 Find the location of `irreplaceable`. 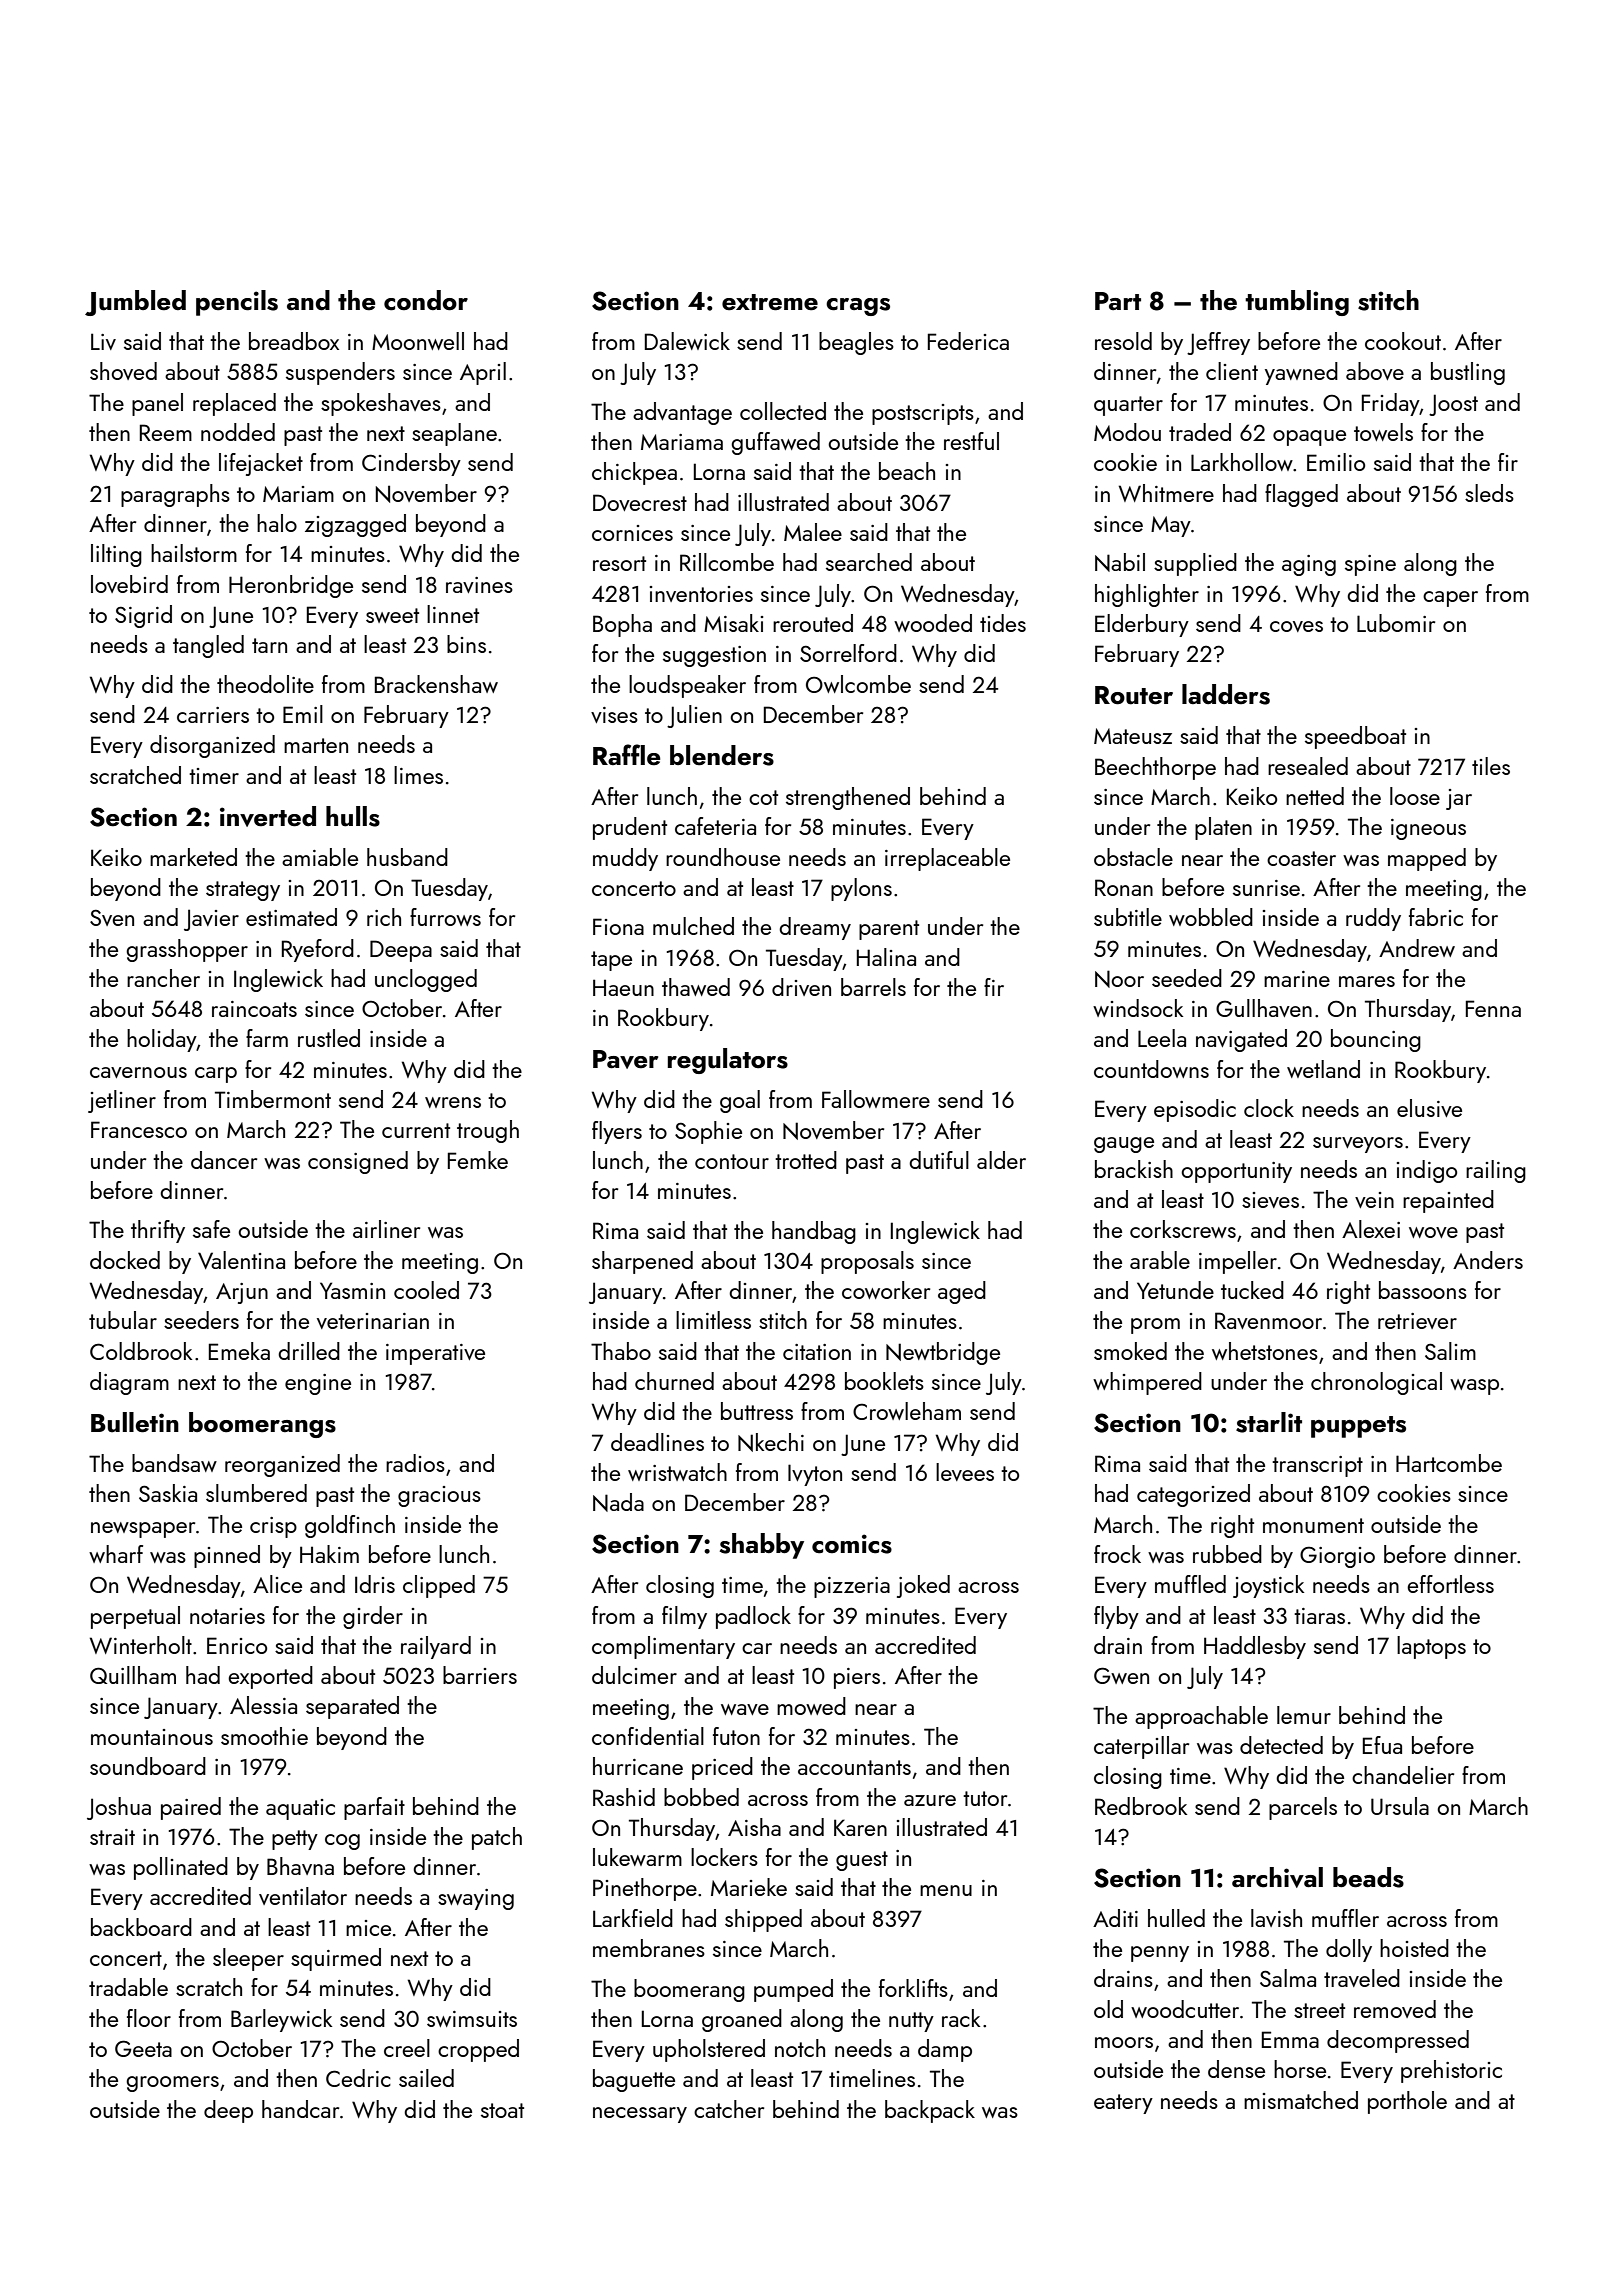

irreplaceable is located at coordinates (947, 859).
